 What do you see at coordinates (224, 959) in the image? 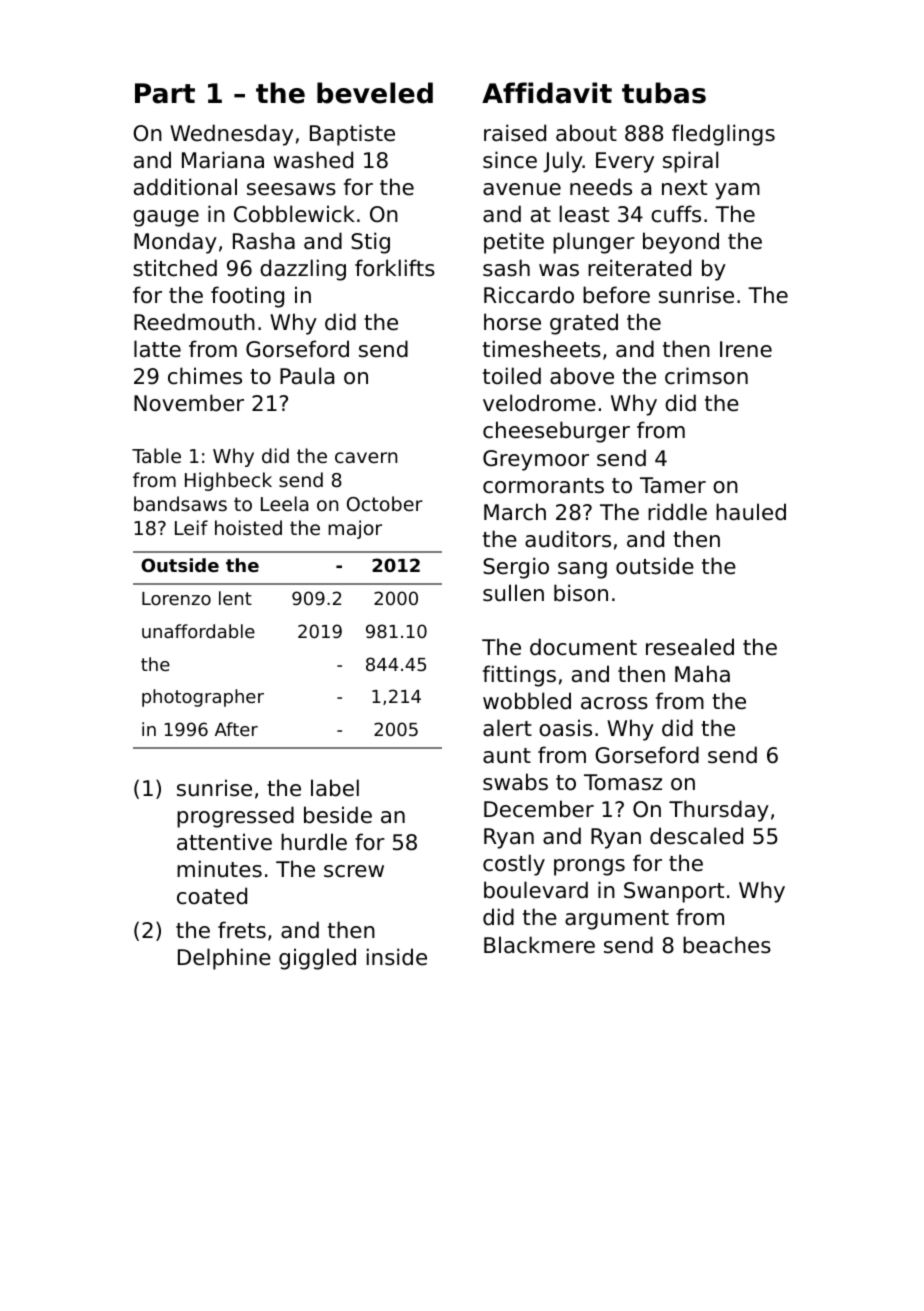
I see `Delphine` at bounding box center [224, 959].
